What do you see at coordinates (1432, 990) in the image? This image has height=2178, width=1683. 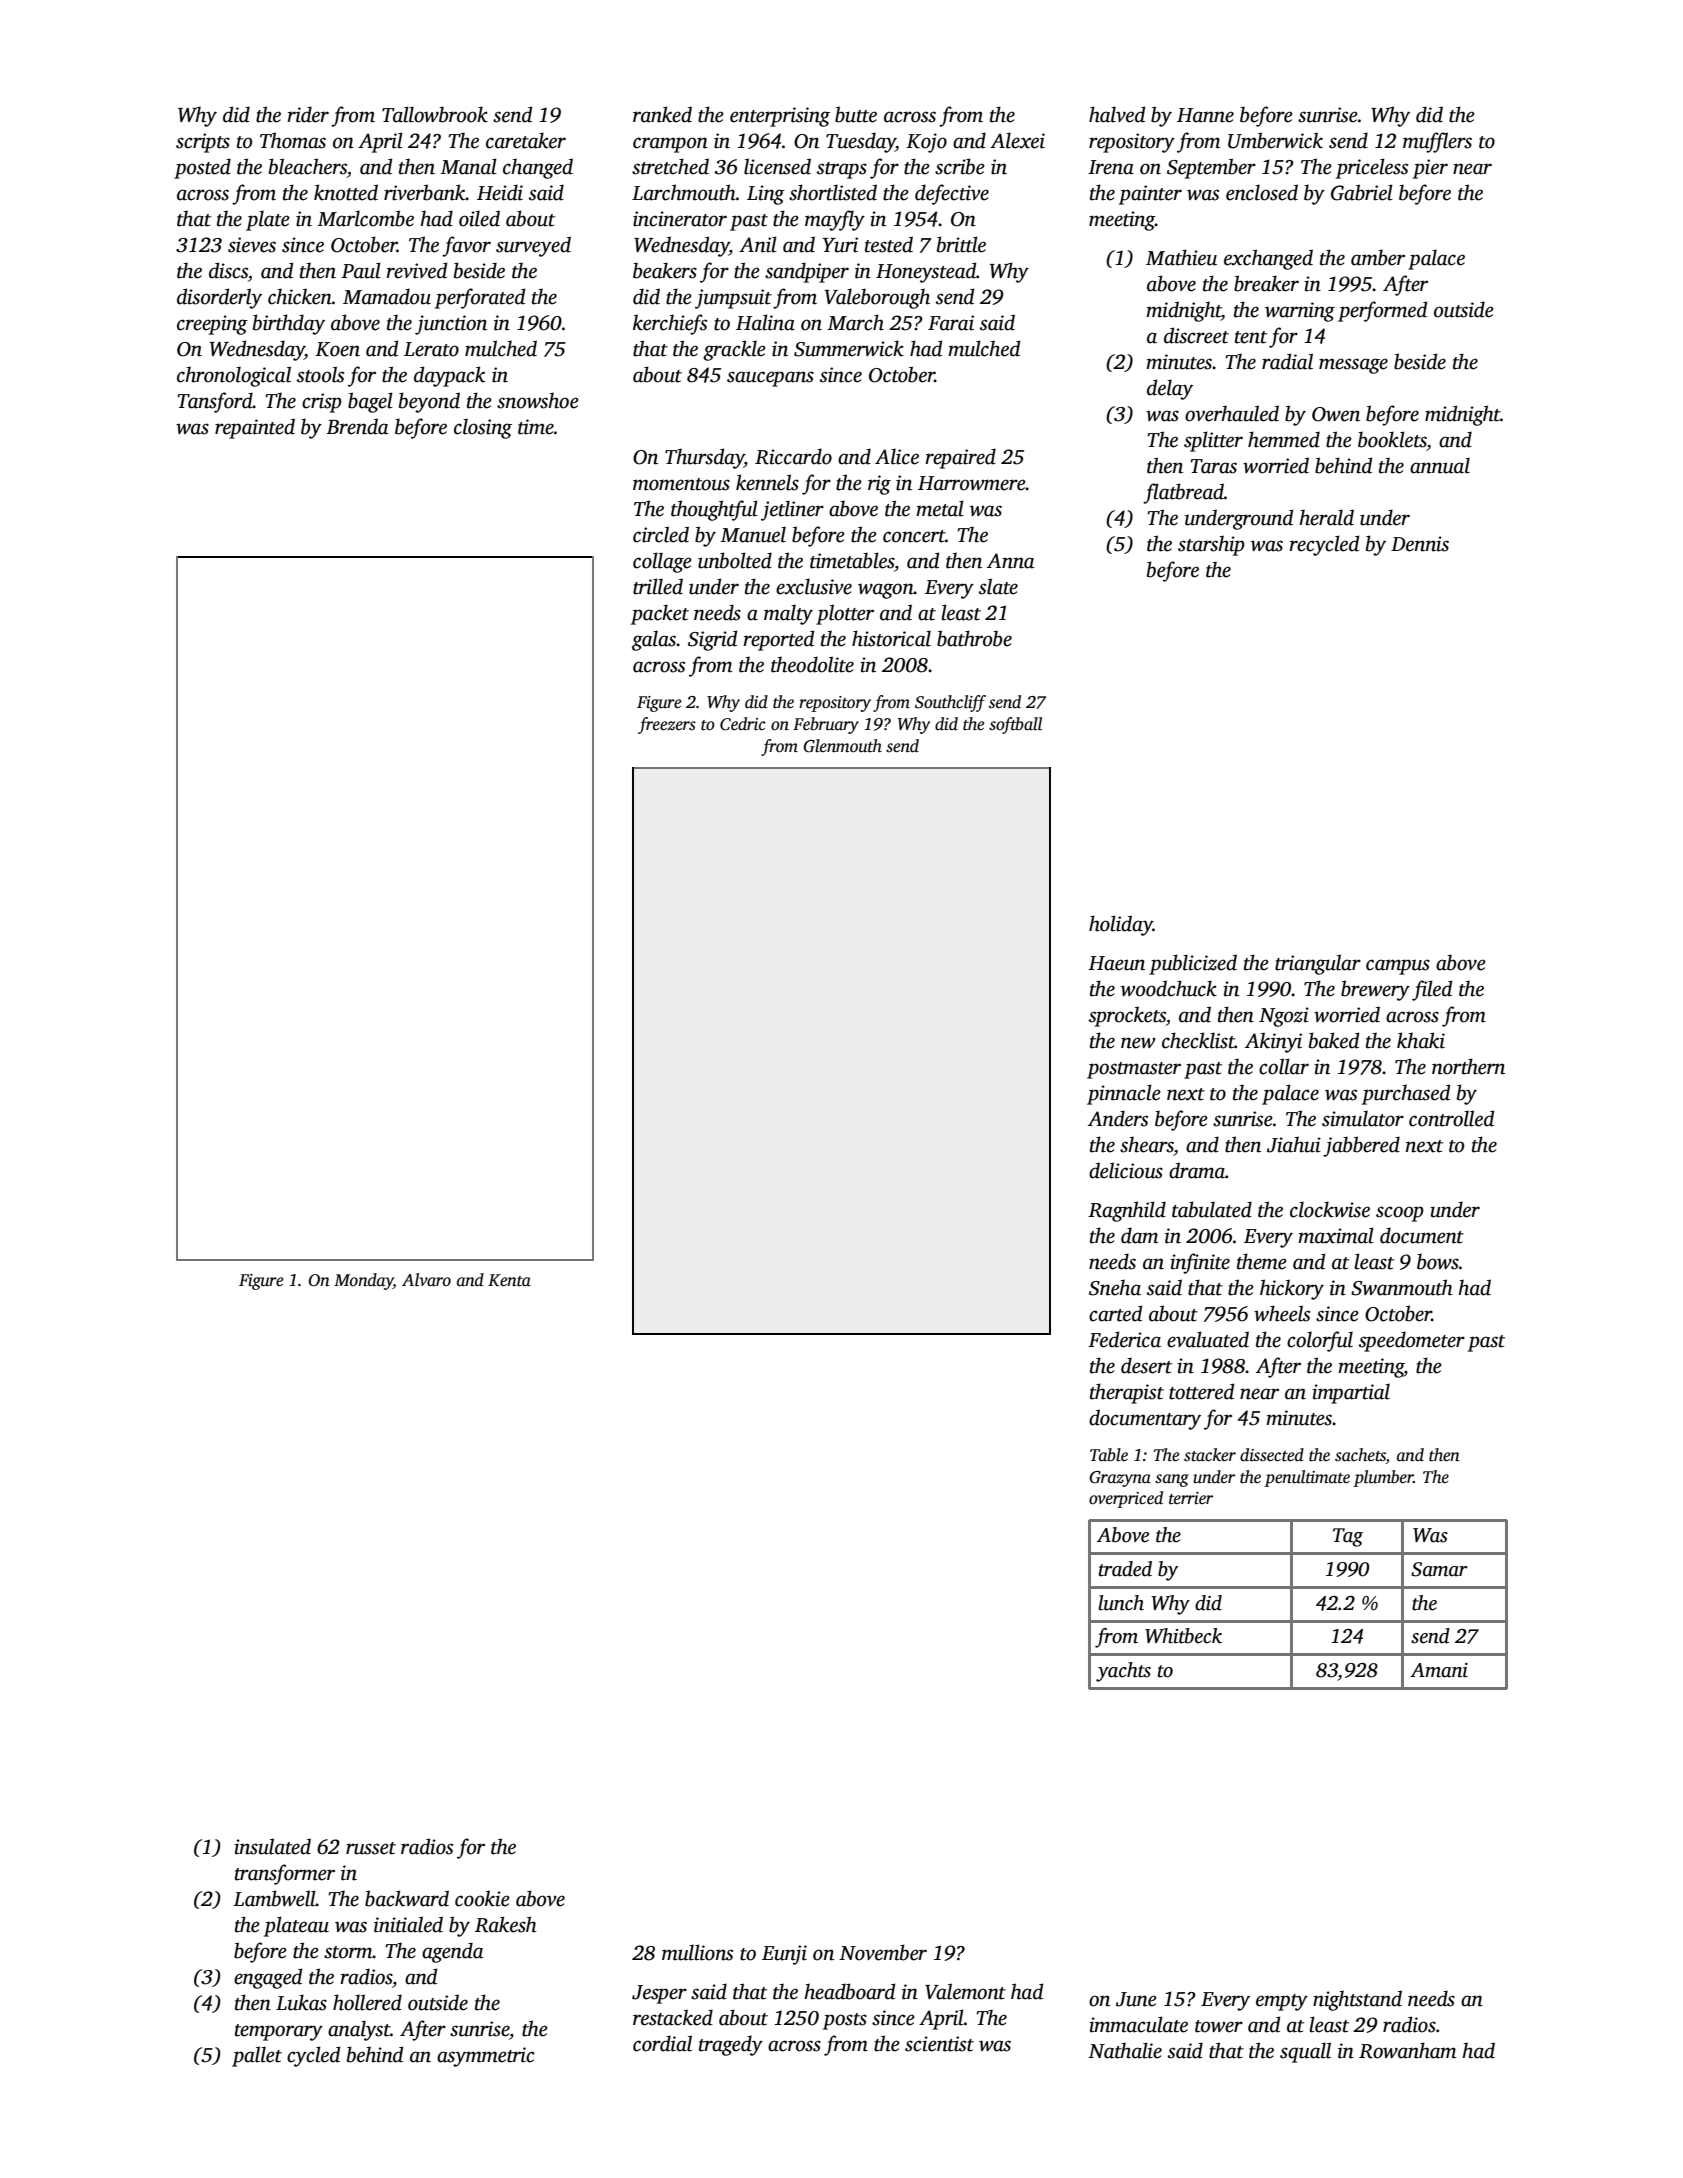 I see `filed` at bounding box center [1432, 990].
